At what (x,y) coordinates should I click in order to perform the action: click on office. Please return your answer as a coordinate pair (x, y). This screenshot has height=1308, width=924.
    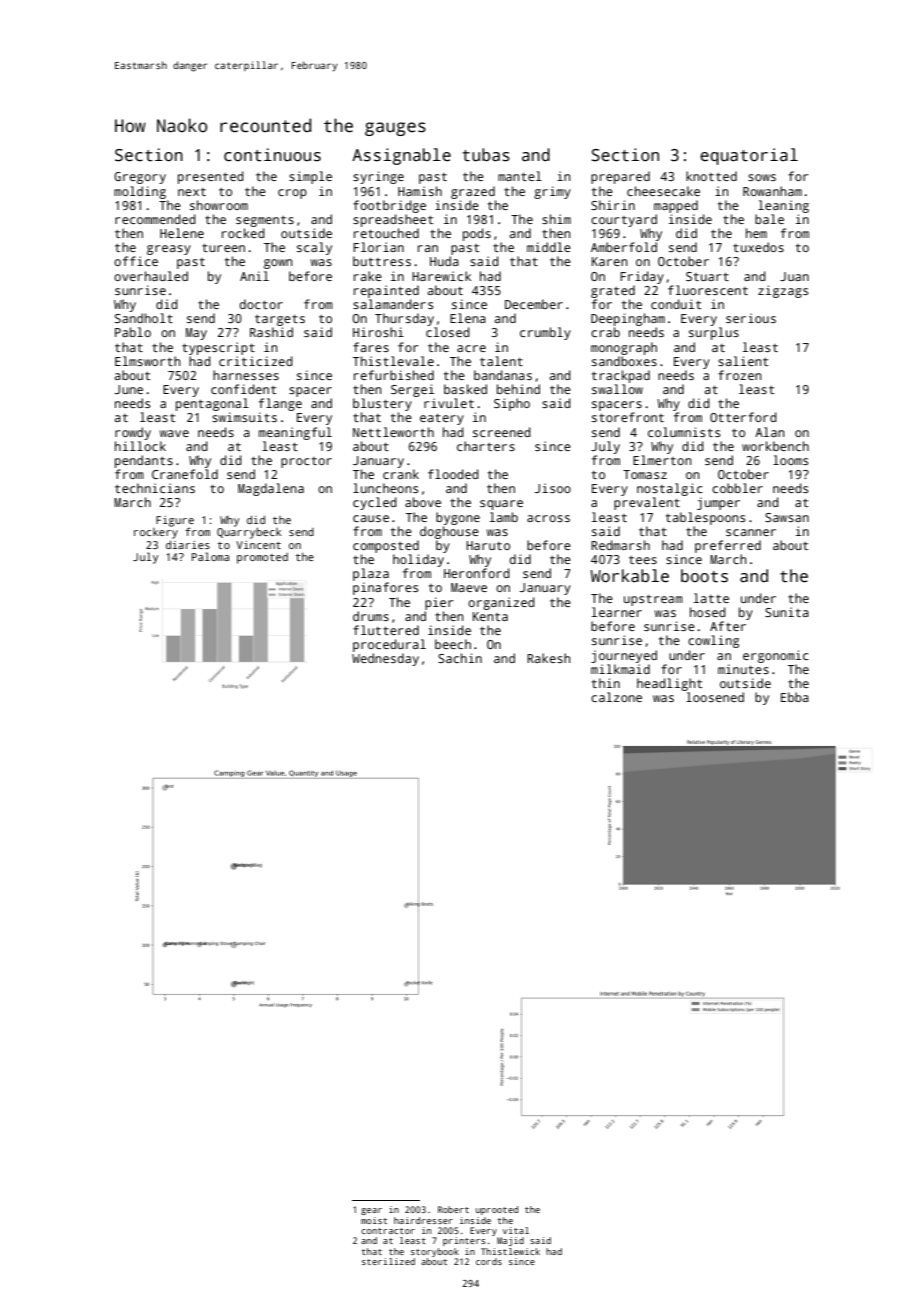
    Looking at the image, I should click on (136, 261).
